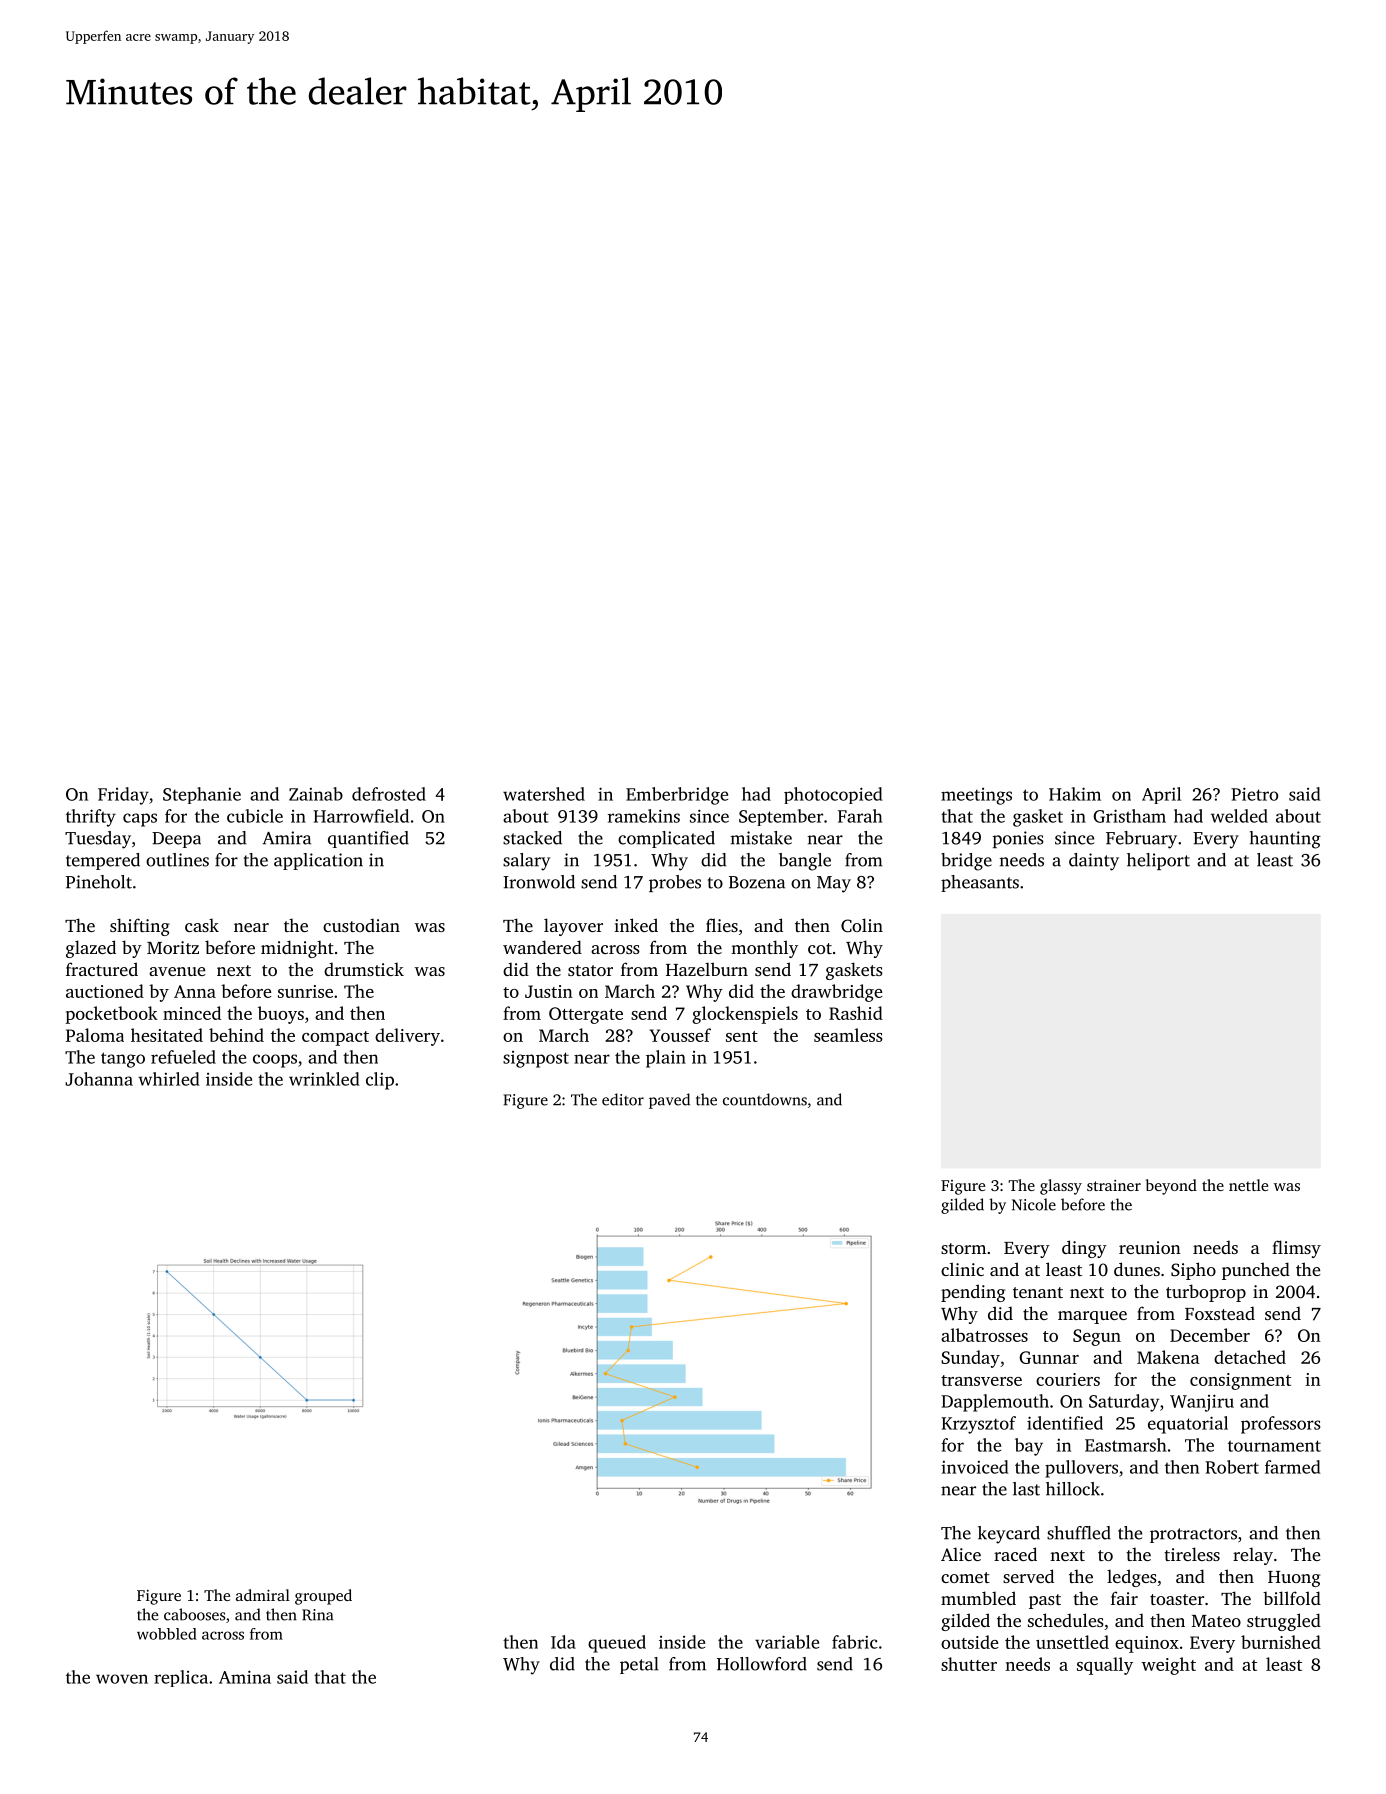 The height and width of the page is (1794, 1386). Describe the element at coordinates (995, 1403) in the page. I see `Dapplemouth` at that location.
